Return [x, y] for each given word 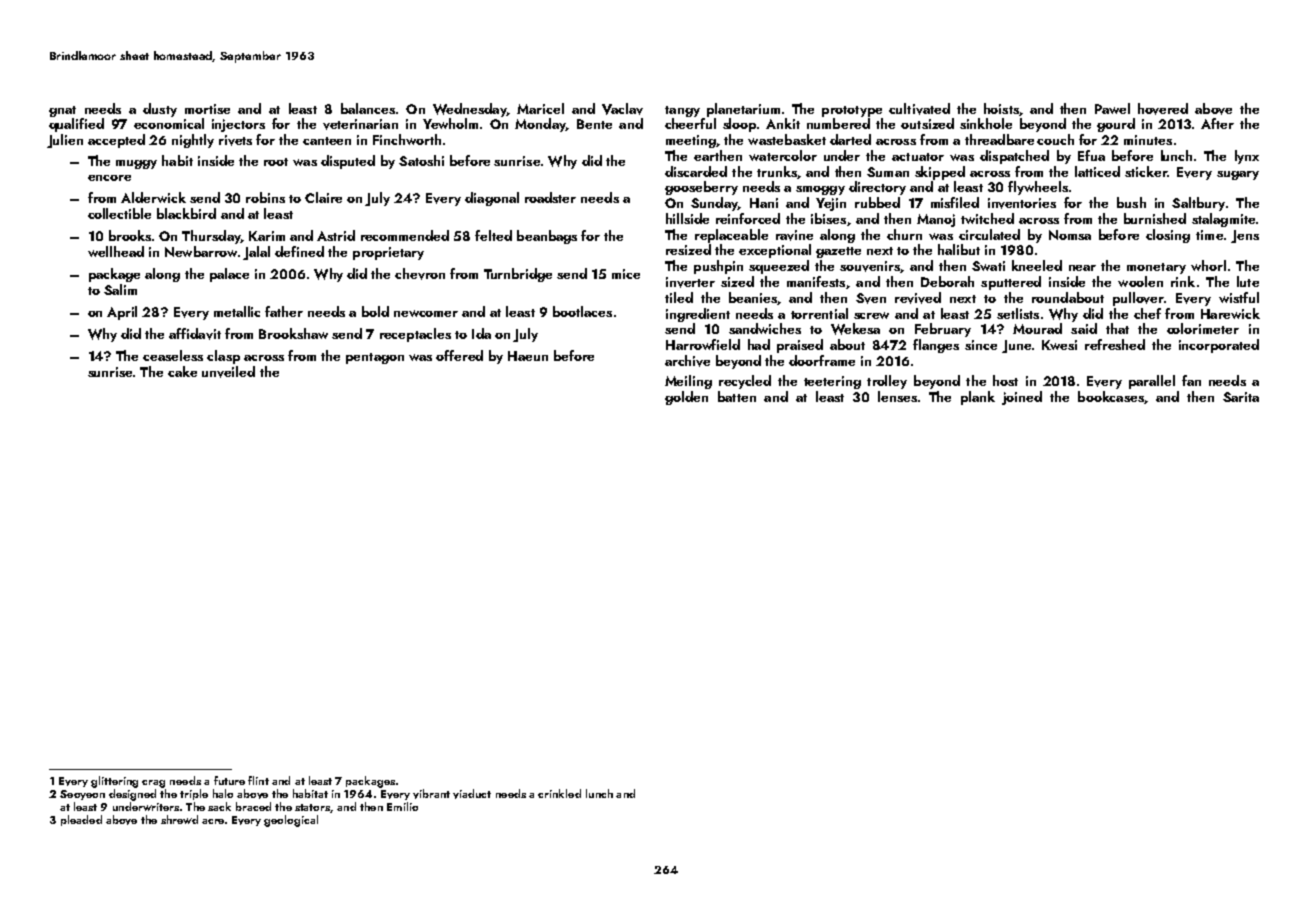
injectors [238, 125]
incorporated [1219, 346]
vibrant [431, 794]
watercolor [783, 155]
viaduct [472, 794]
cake [182, 371]
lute [1248, 281]
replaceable [731, 236]
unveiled [228, 372]
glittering [114, 782]
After [1217, 123]
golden [686, 398]
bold [375, 311]
